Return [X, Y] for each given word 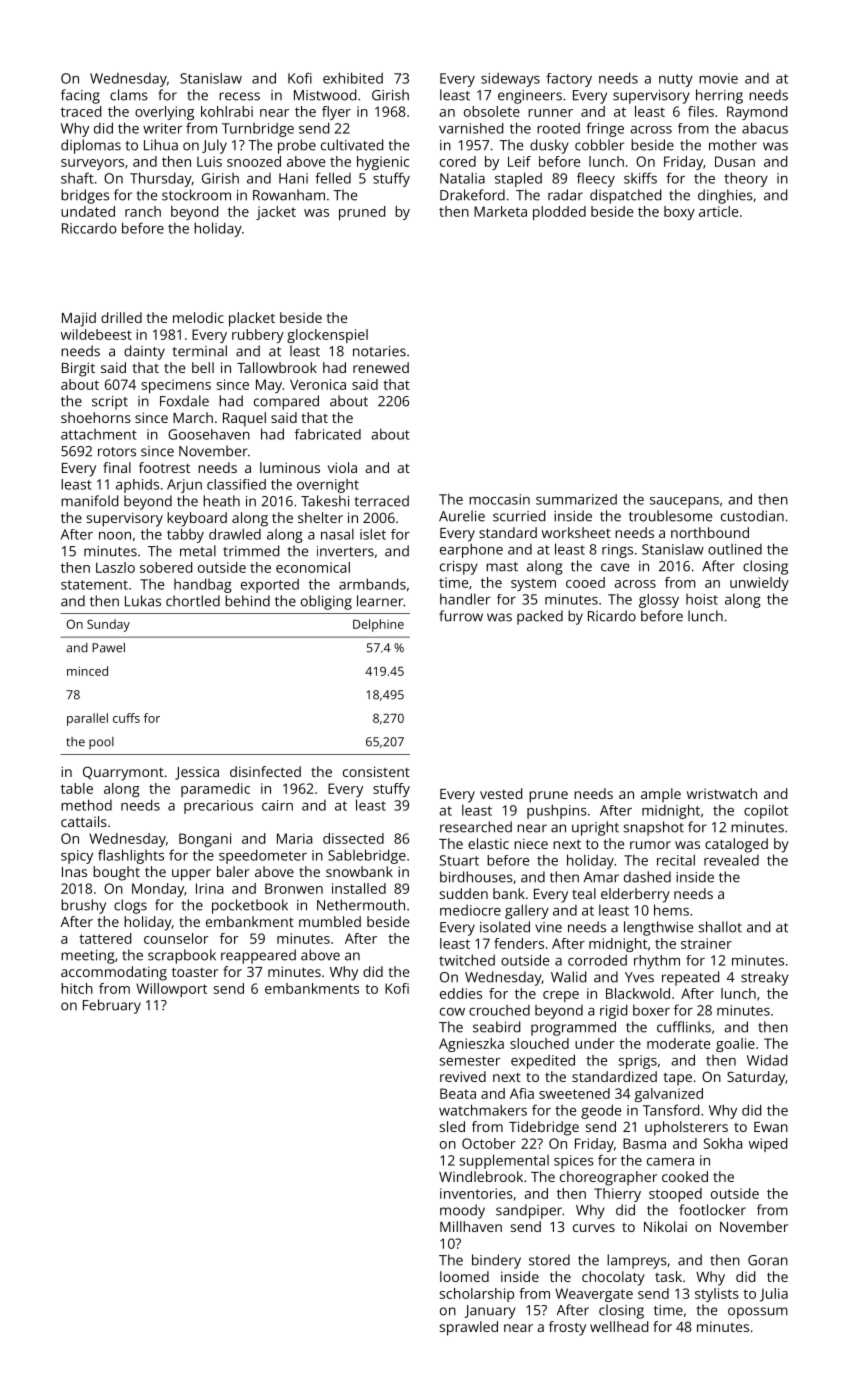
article [718, 211]
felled [333, 178]
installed [359, 888]
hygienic [383, 163]
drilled [121, 317]
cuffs [126, 718]
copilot [766, 812]
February [112, 1006]
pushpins [557, 811]
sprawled [469, 1328]
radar [565, 195]
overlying [164, 113]
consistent [376, 771]
